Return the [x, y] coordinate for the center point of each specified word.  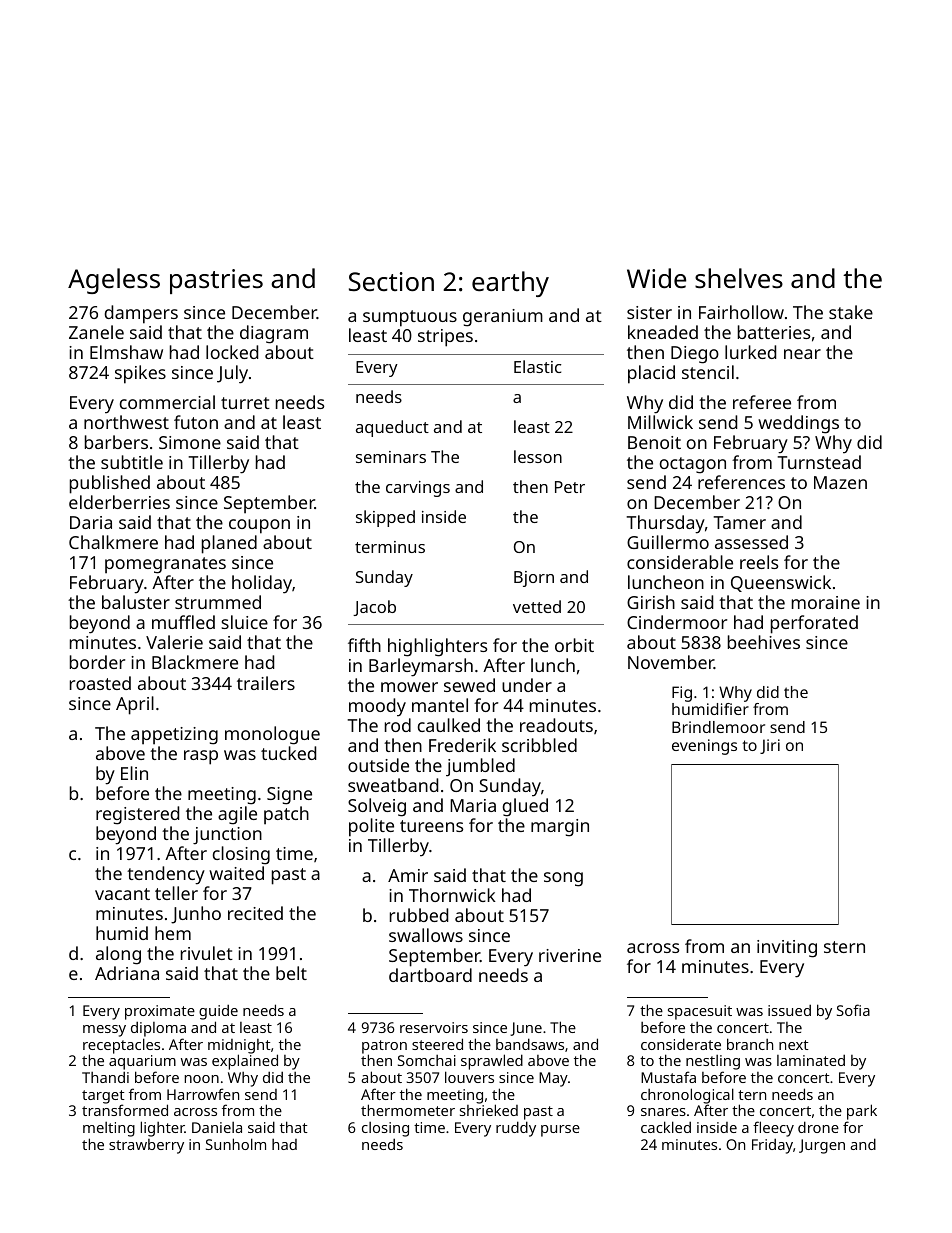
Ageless [114, 281]
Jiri [770, 746]
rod [398, 725]
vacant [122, 894]
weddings [798, 424]
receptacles [121, 1046]
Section [391, 281]
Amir [408, 875]
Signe [289, 796]
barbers [116, 442]
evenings [704, 747]
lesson [538, 456]
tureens [431, 826]
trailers [266, 683]
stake [851, 312]
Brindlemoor [718, 727]
